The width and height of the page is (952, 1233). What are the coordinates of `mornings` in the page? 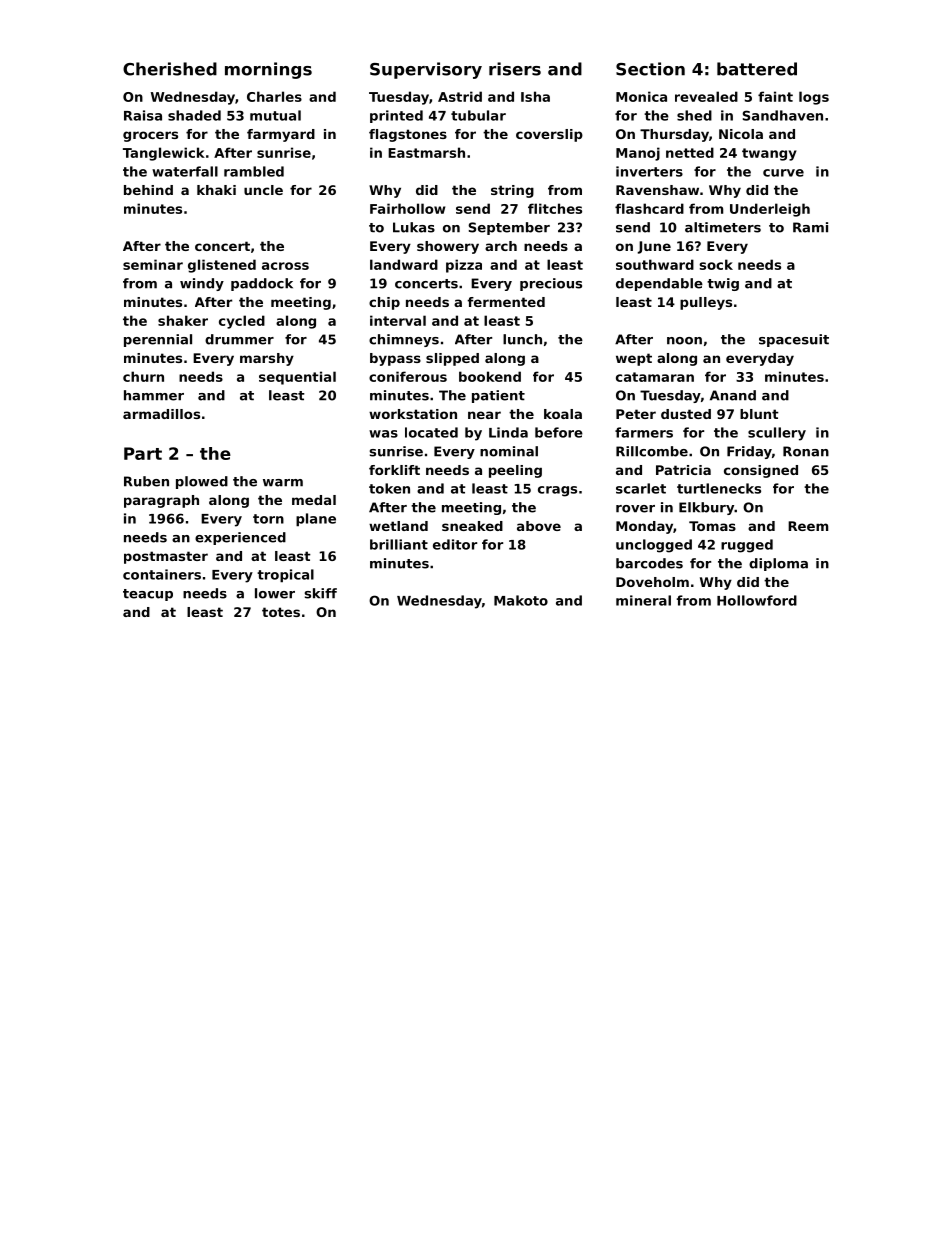 It's located at (268, 70).
